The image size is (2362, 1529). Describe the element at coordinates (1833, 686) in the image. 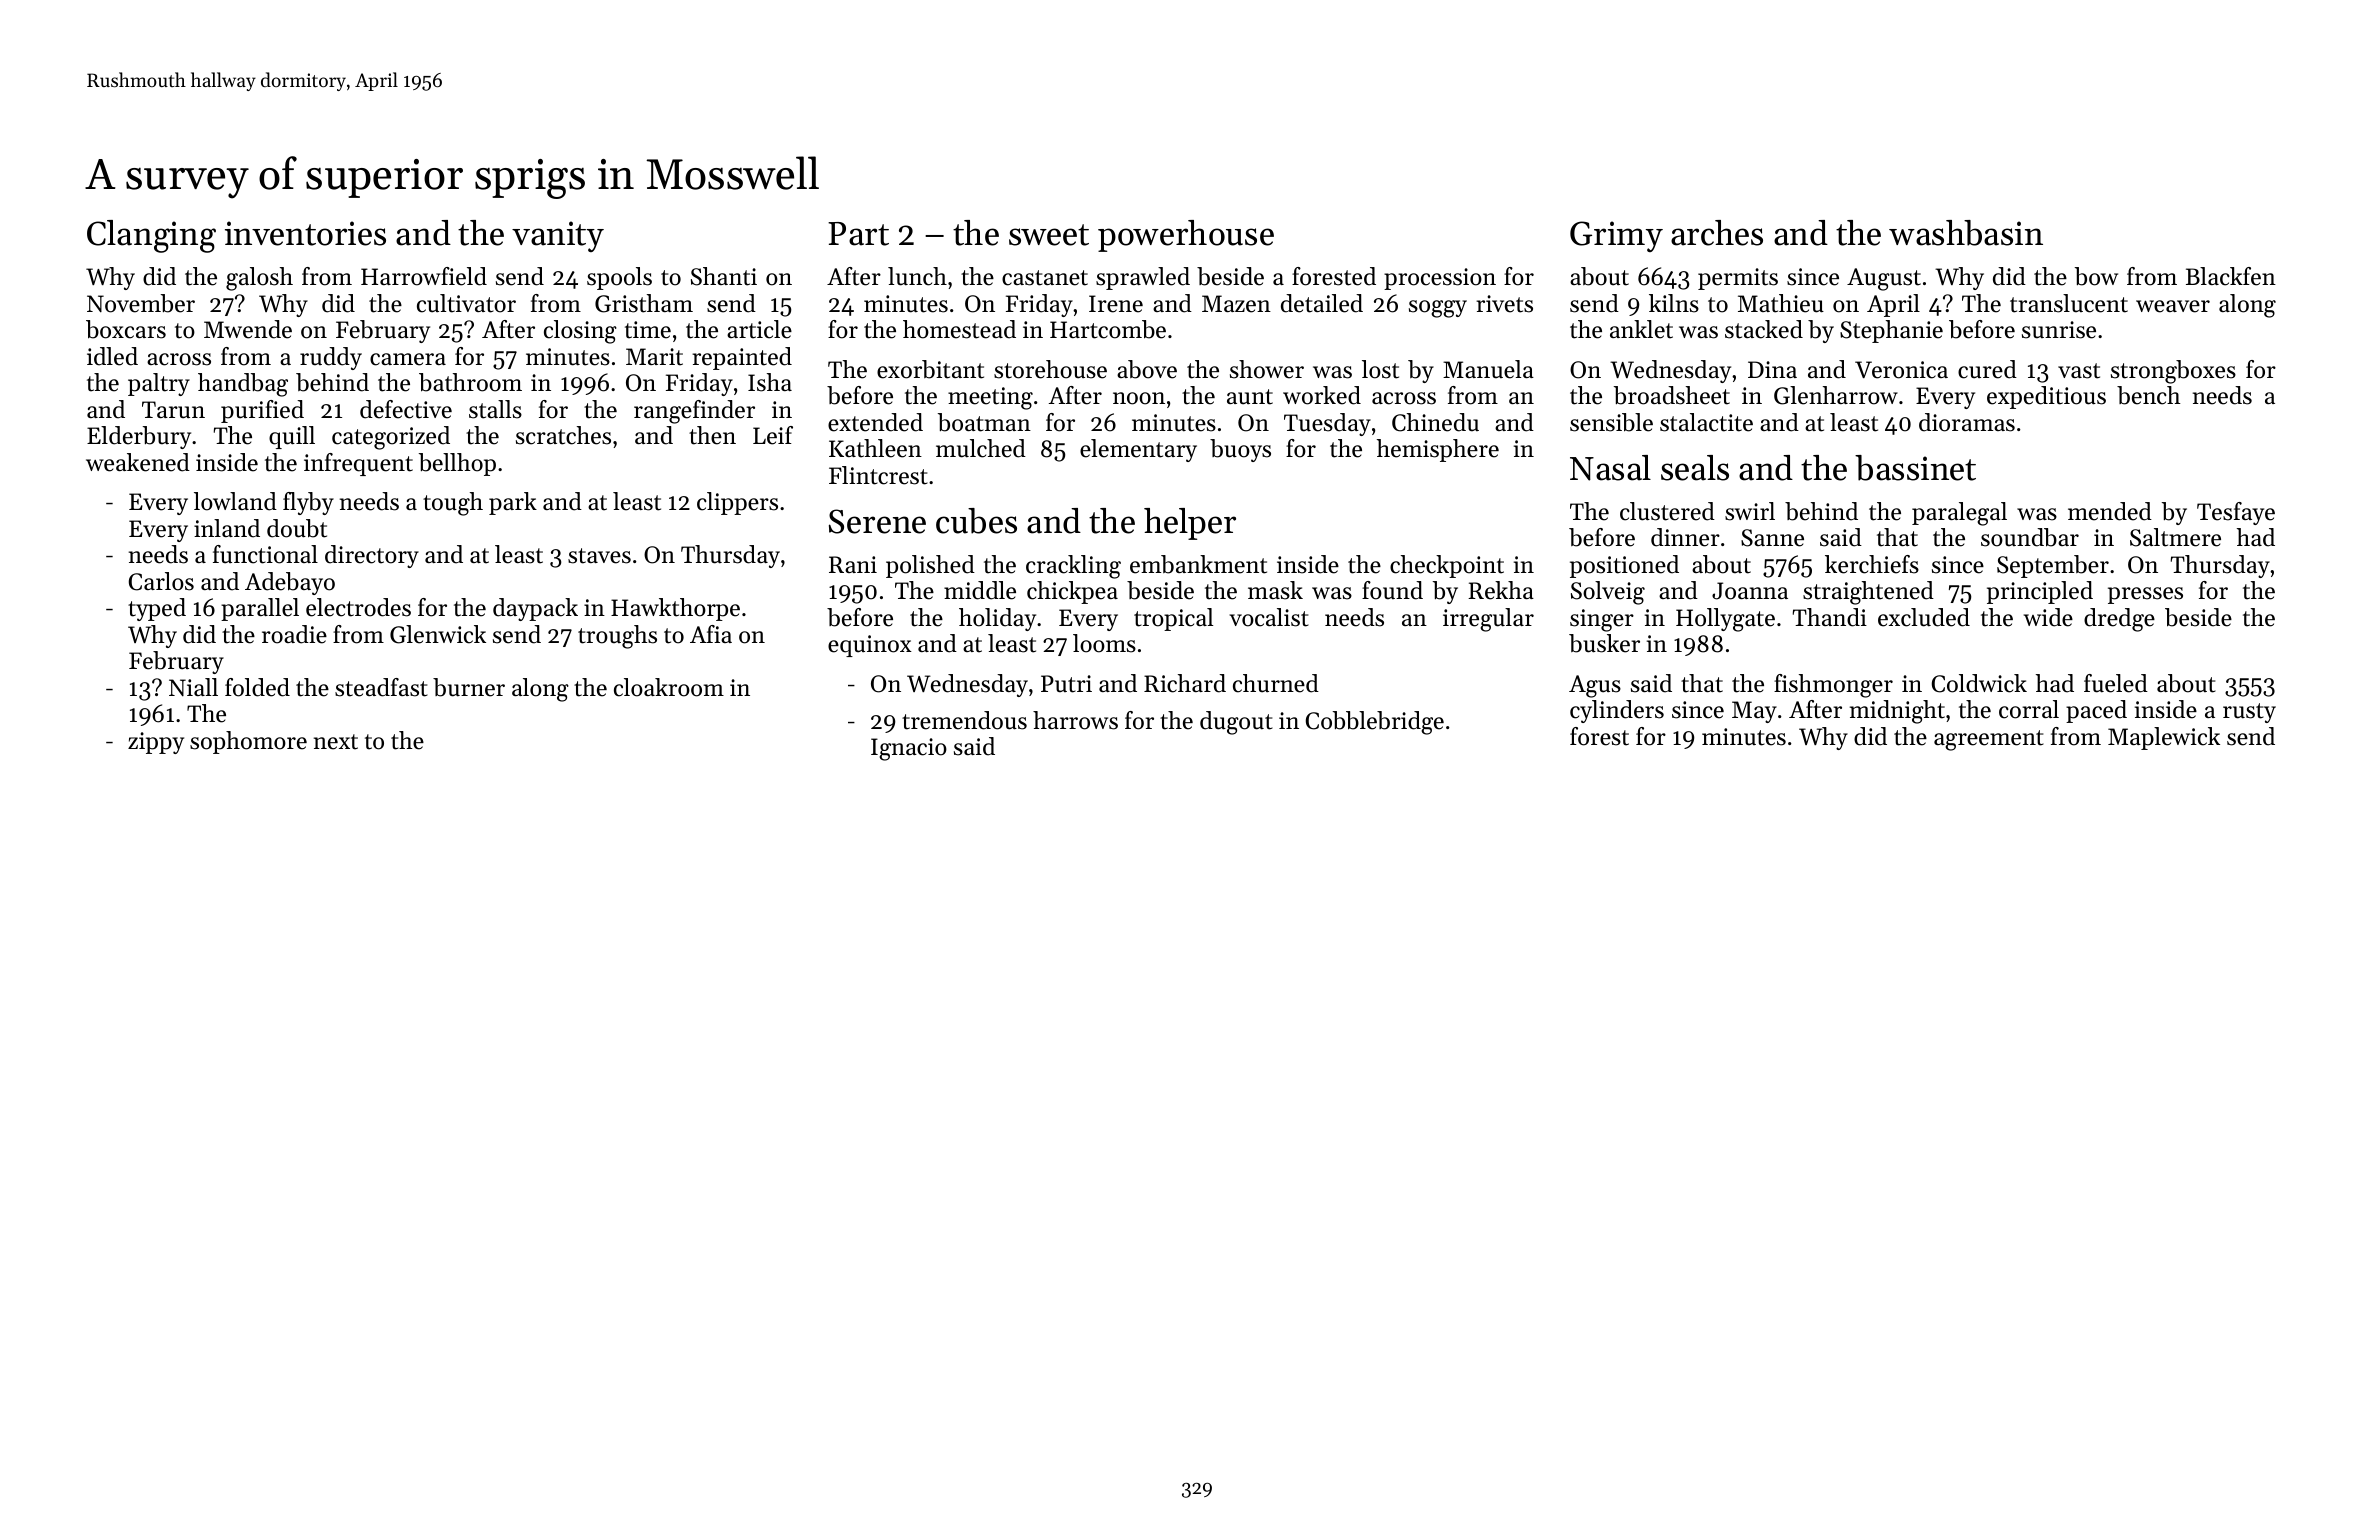

I see `fishmonger` at that location.
